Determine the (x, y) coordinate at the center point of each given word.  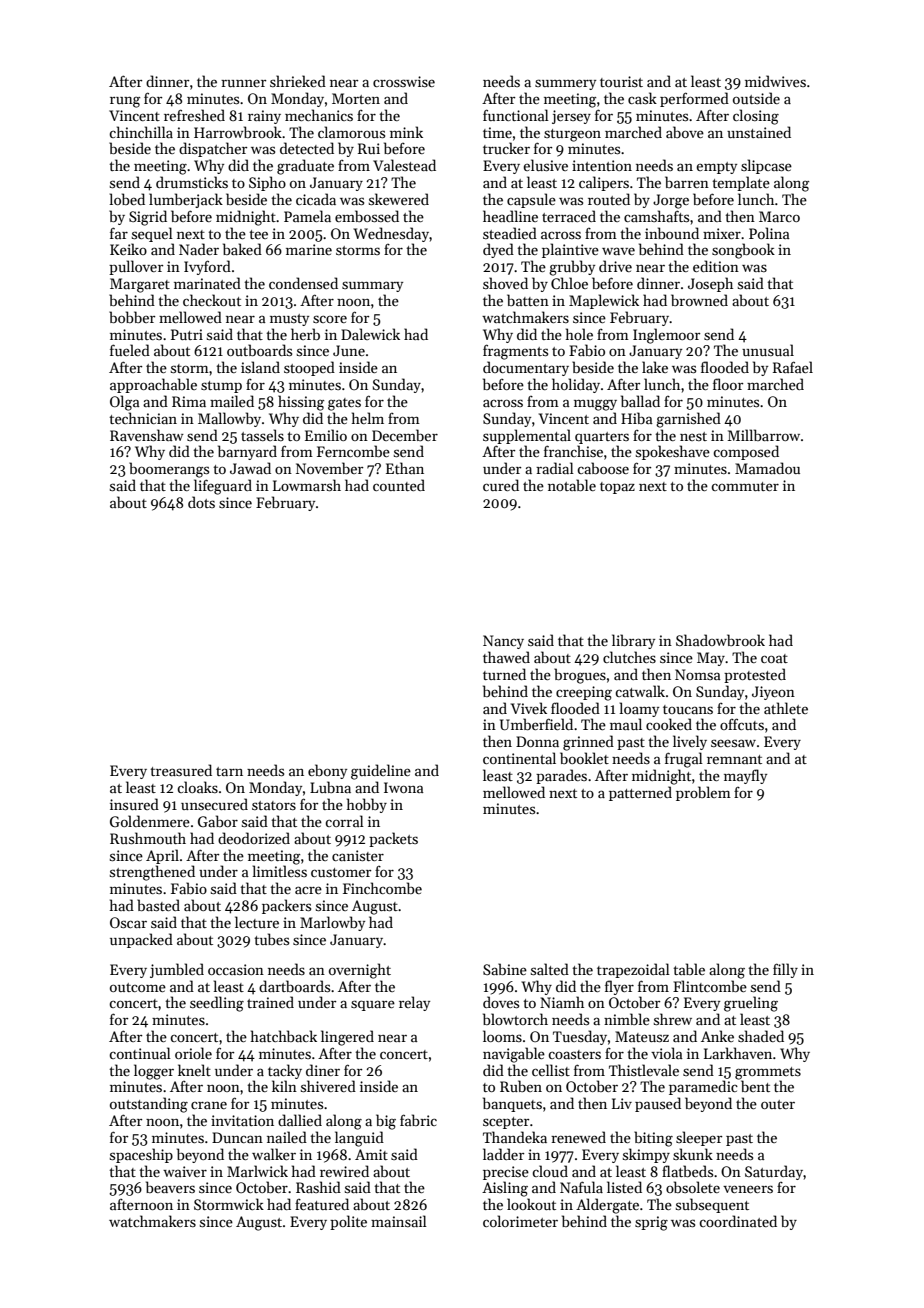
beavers (170, 1187)
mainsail (399, 1221)
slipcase (766, 166)
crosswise (404, 81)
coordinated (738, 1221)
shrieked (298, 81)
